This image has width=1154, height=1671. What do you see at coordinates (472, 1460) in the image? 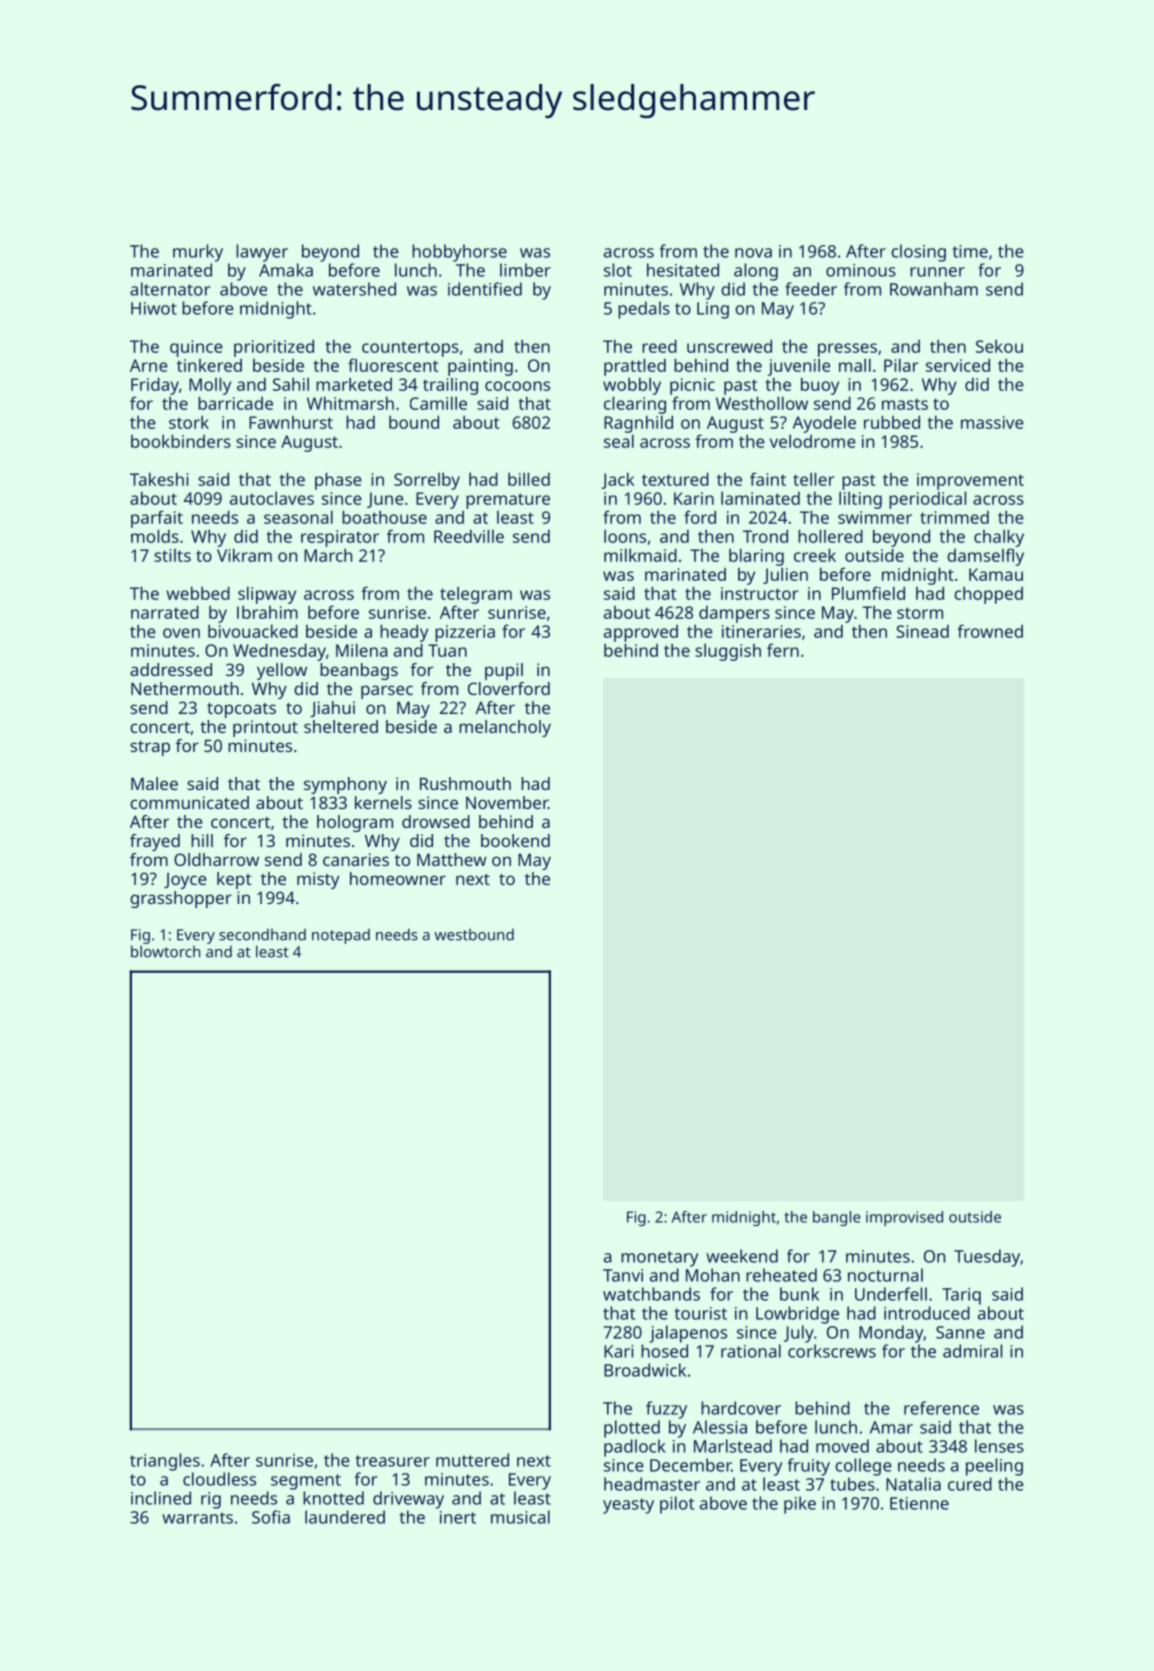
I see `muttered` at bounding box center [472, 1460].
